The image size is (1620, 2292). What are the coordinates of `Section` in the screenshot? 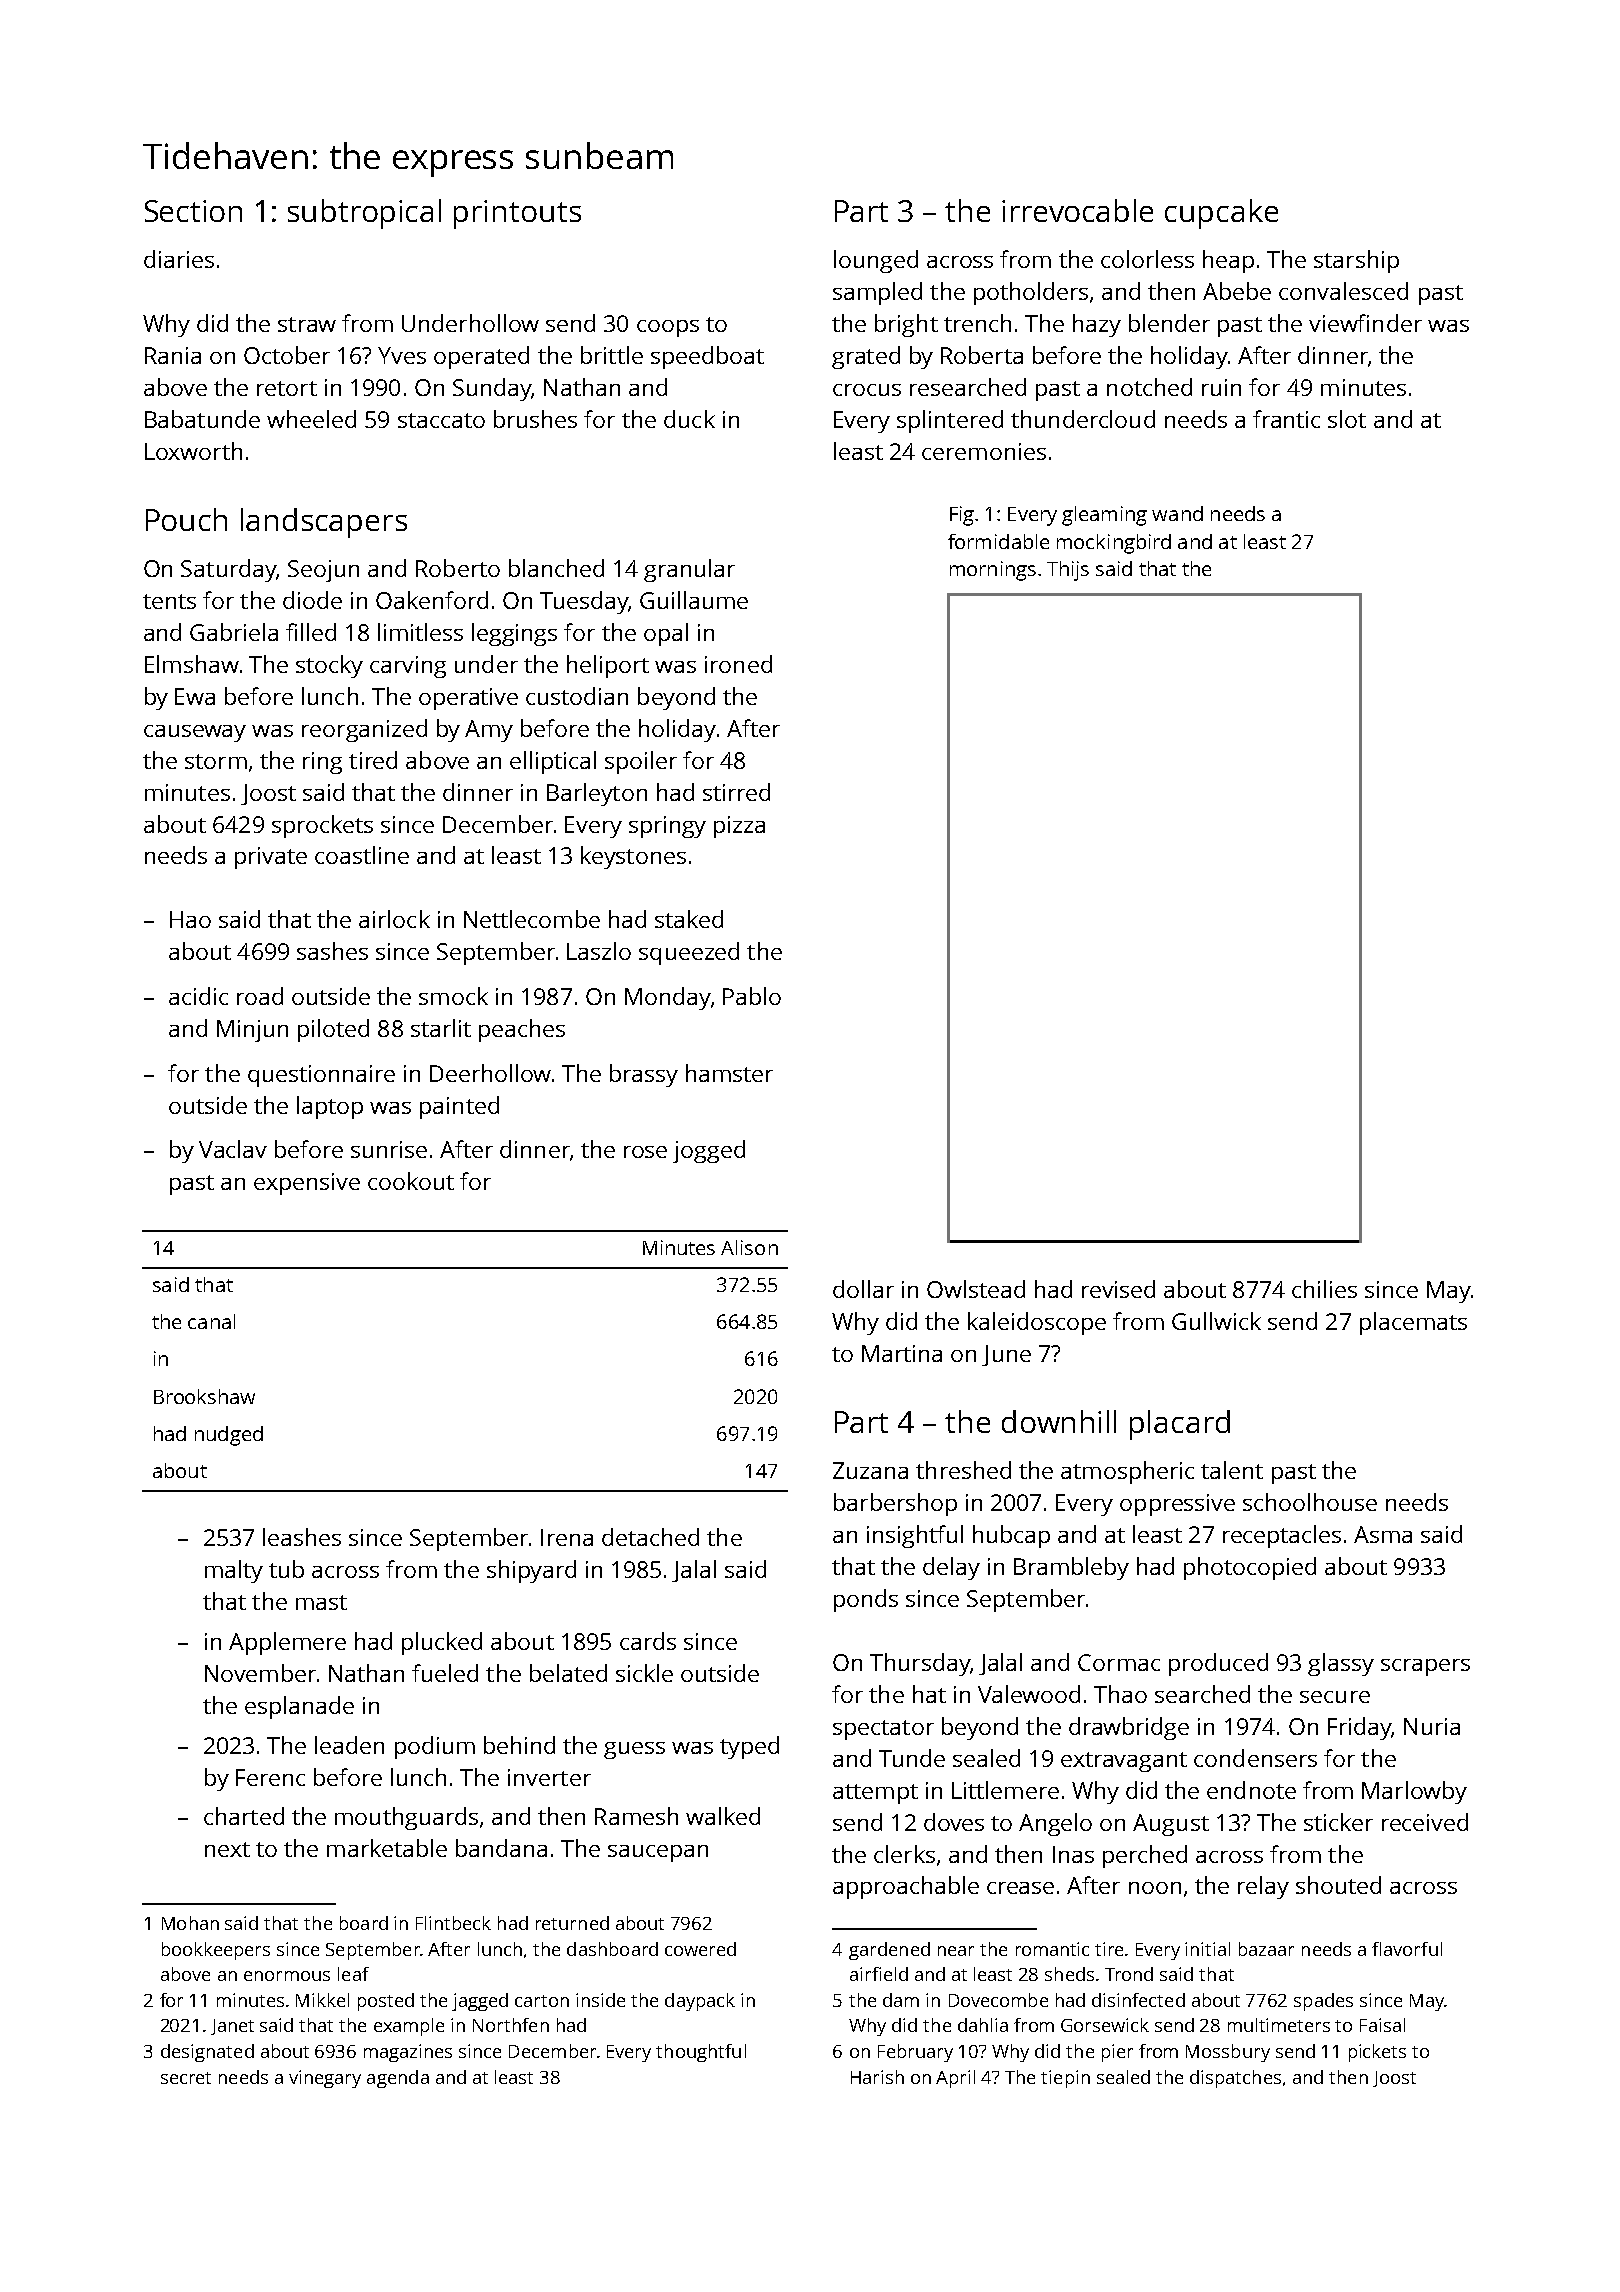 It's located at (193, 211).
